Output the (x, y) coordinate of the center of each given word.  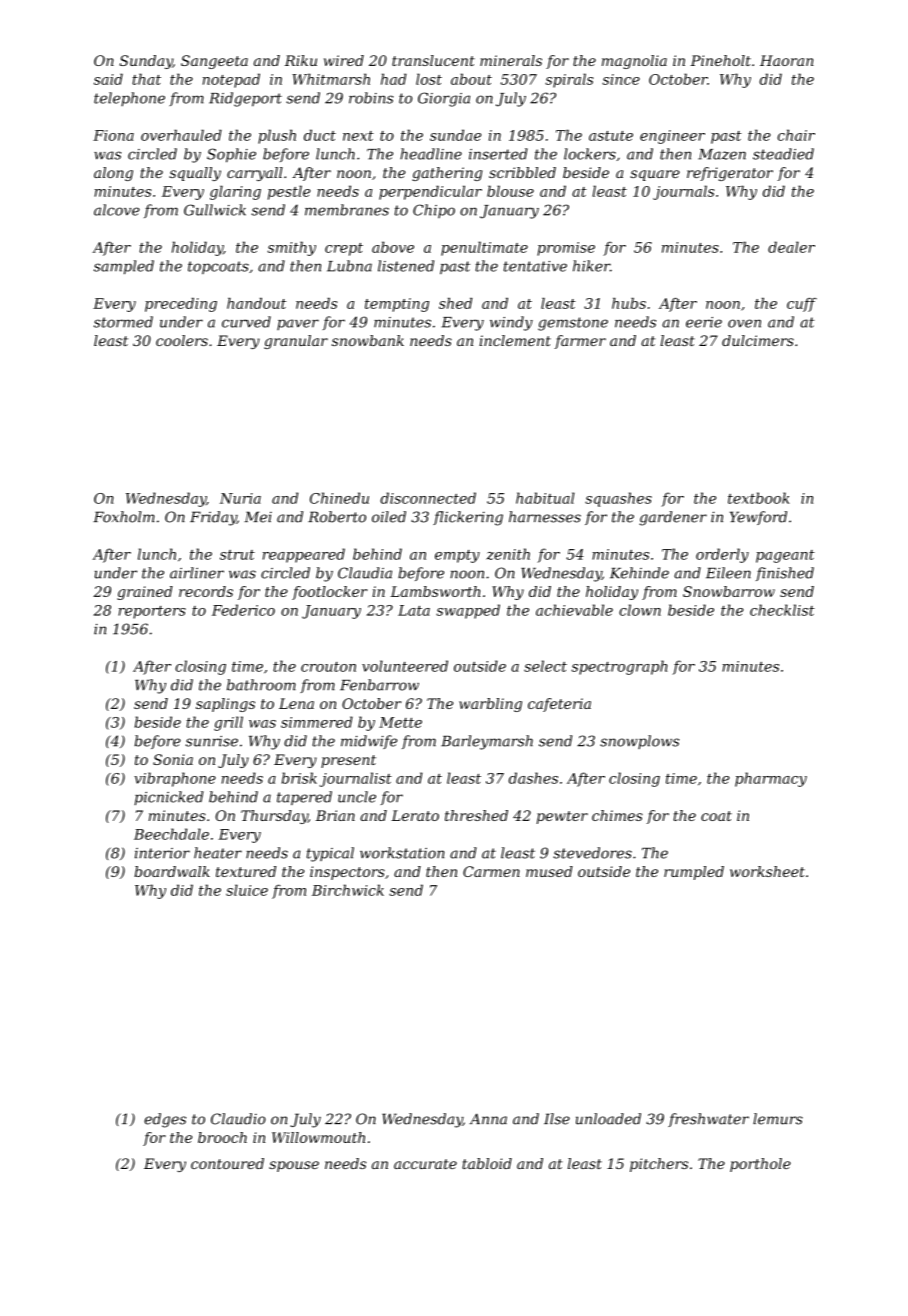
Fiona (113, 135)
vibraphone (175, 779)
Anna (488, 1119)
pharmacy (771, 779)
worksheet (767, 871)
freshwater (708, 1120)
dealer (791, 247)
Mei (258, 517)
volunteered (405, 666)
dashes (533, 778)
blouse (510, 191)
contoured (227, 1163)
